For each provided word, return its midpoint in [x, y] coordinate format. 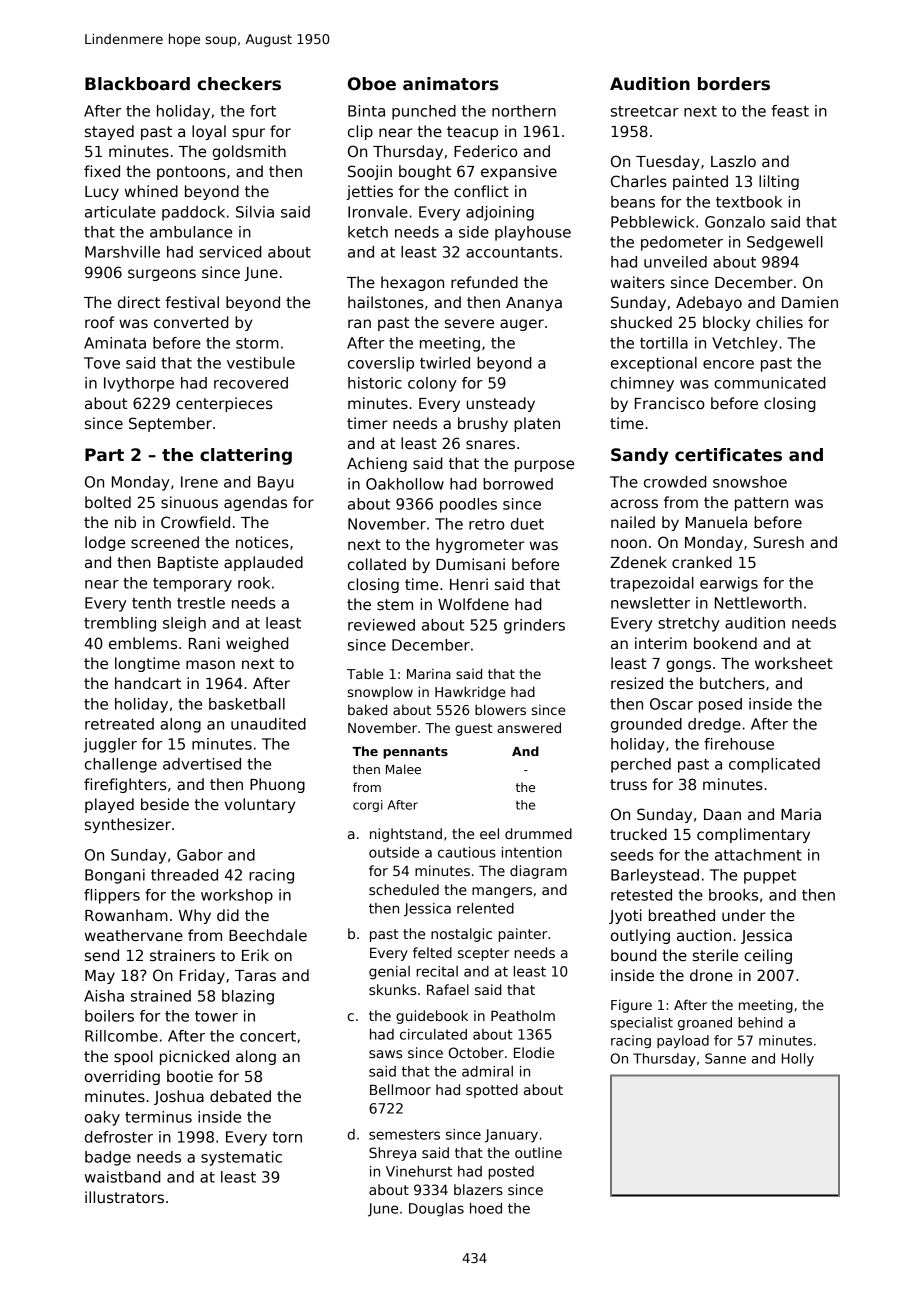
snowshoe [750, 482]
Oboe [372, 84]
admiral [487, 1071]
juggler [110, 745]
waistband [122, 1177]
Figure [631, 1006]
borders [734, 84]
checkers [239, 84]
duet [527, 524]
